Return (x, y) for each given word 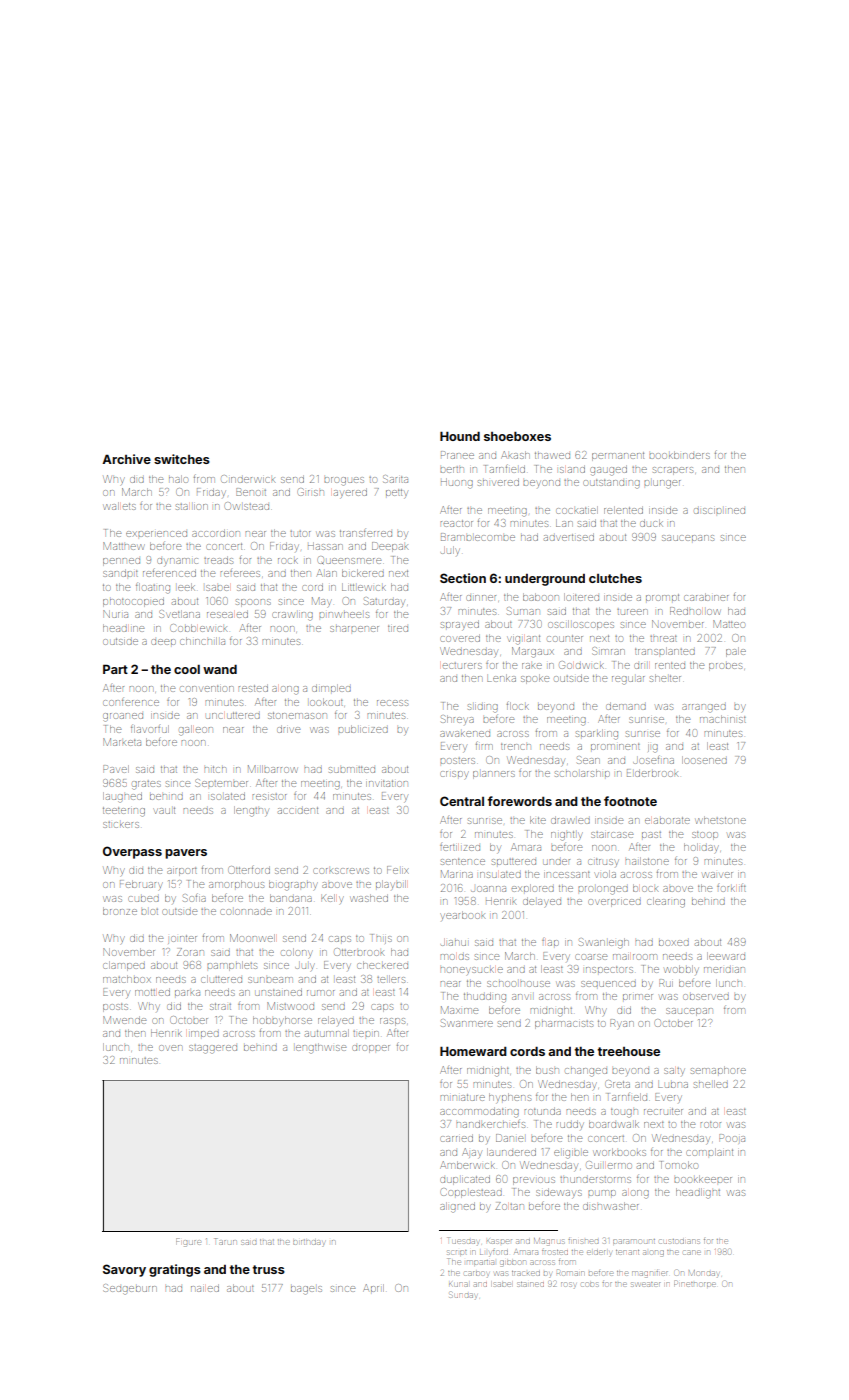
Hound (460, 436)
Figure (188, 1242)
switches (182, 459)
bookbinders (679, 455)
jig (653, 748)
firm (484, 746)
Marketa (122, 742)
